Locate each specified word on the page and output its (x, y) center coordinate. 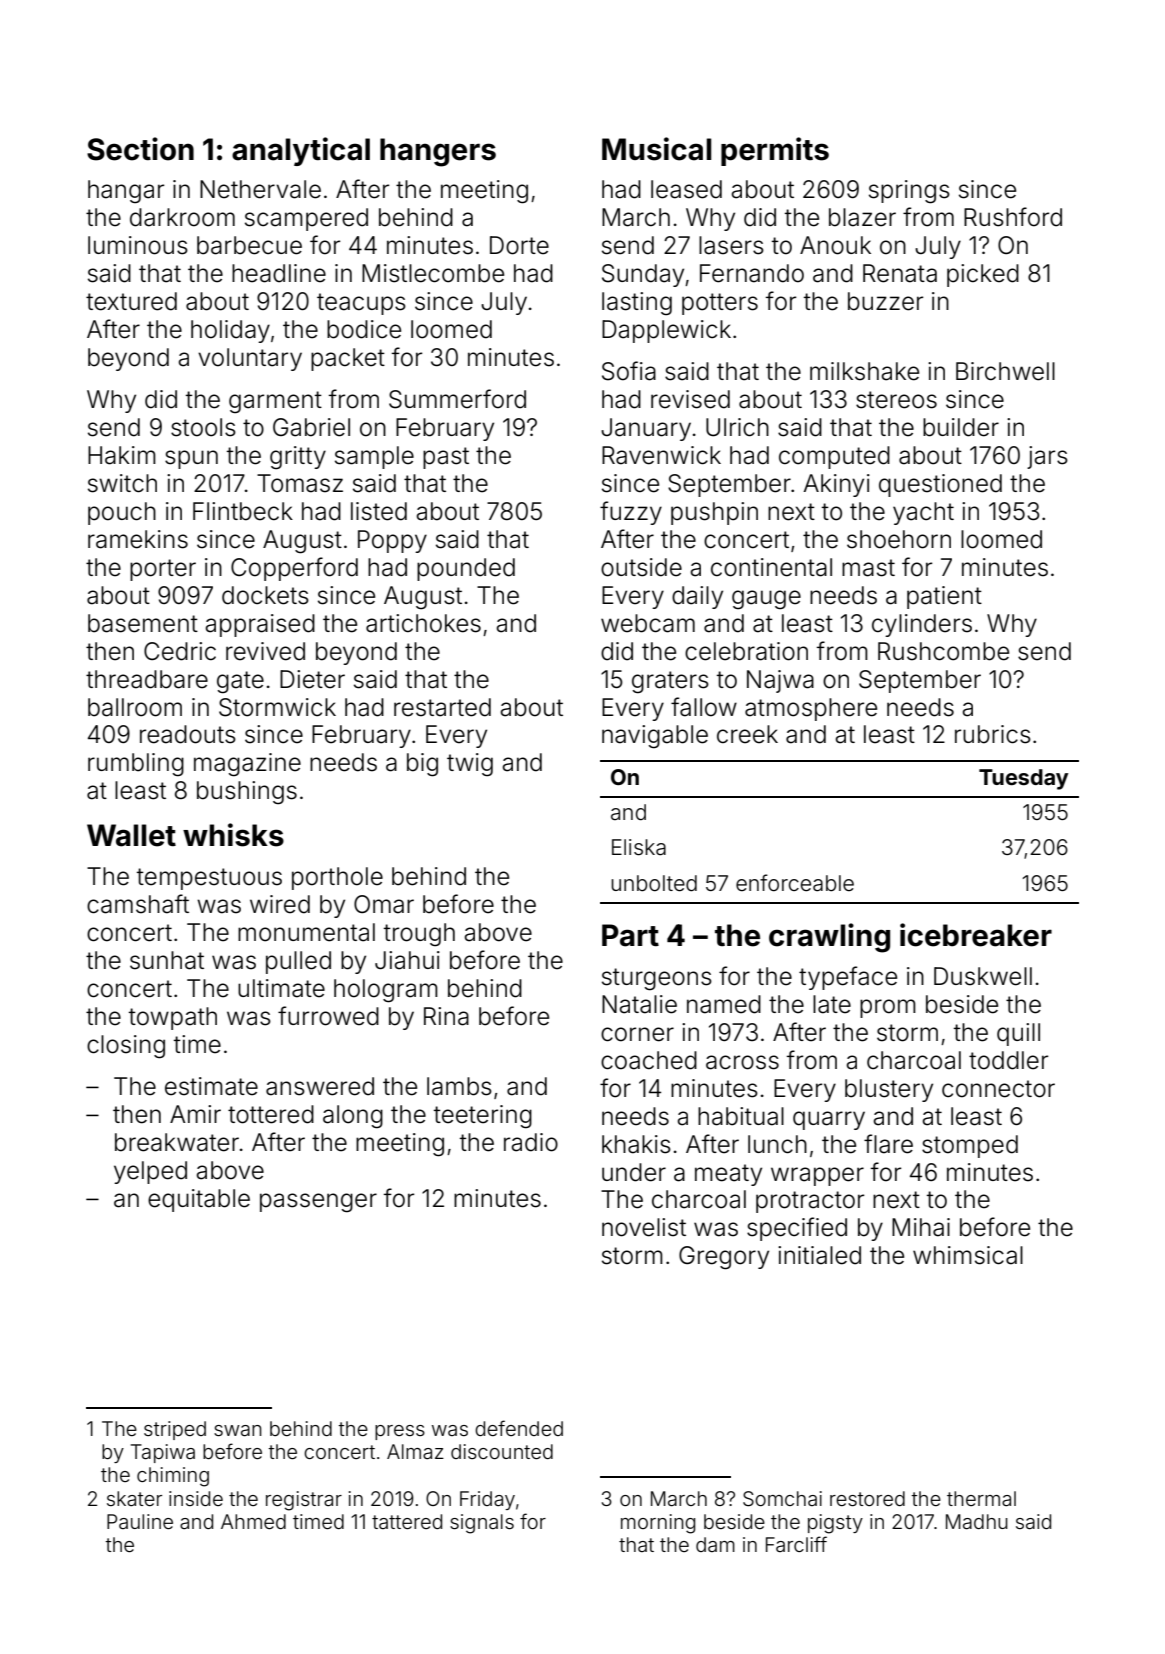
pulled (298, 962)
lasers (731, 245)
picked (983, 275)
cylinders (922, 625)
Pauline (140, 1521)
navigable (655, 737)
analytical (301, 151)
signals (482, 1524)
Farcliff (796, 1544)
